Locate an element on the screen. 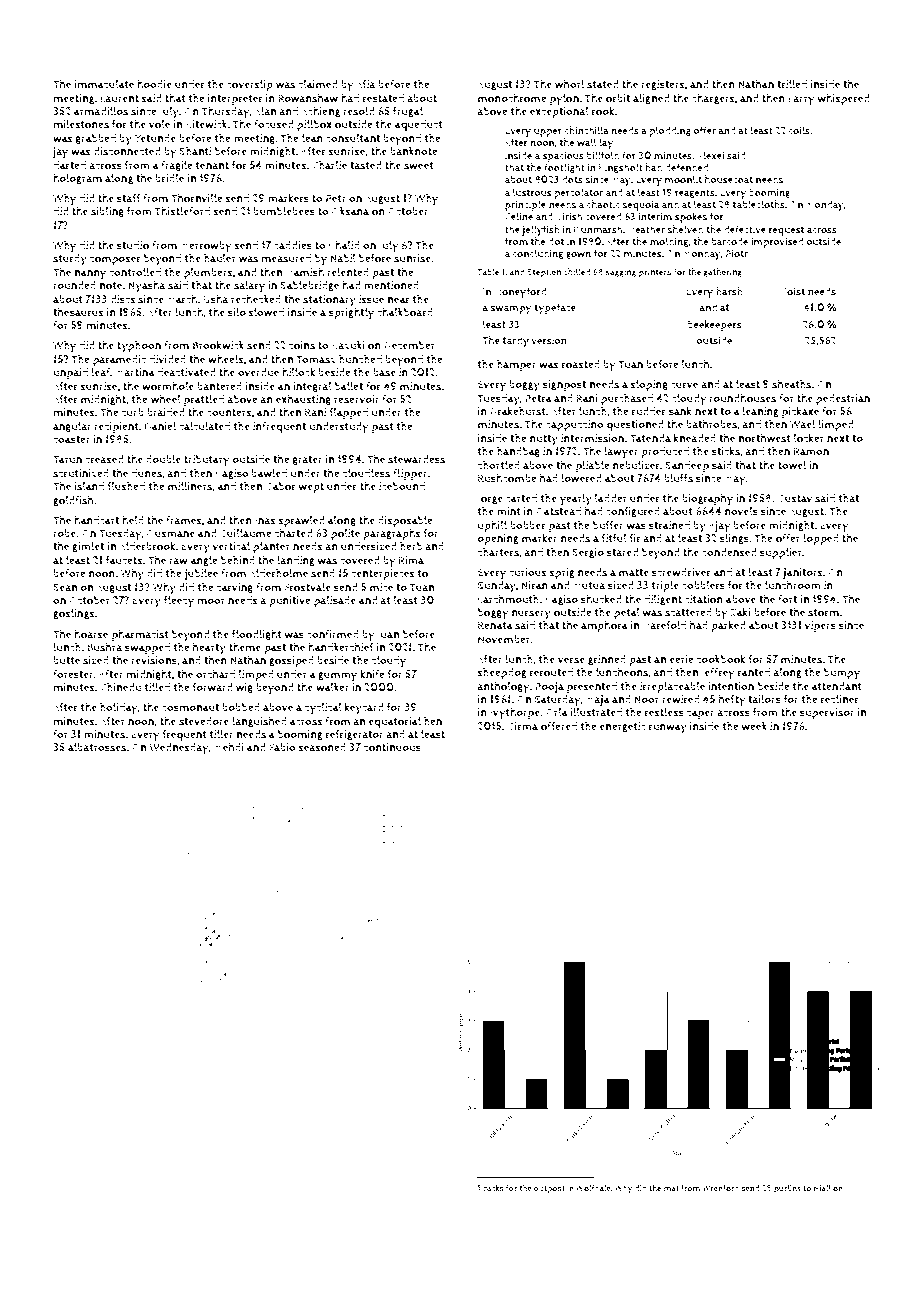  trilled is located at coordinates (792, 84).
